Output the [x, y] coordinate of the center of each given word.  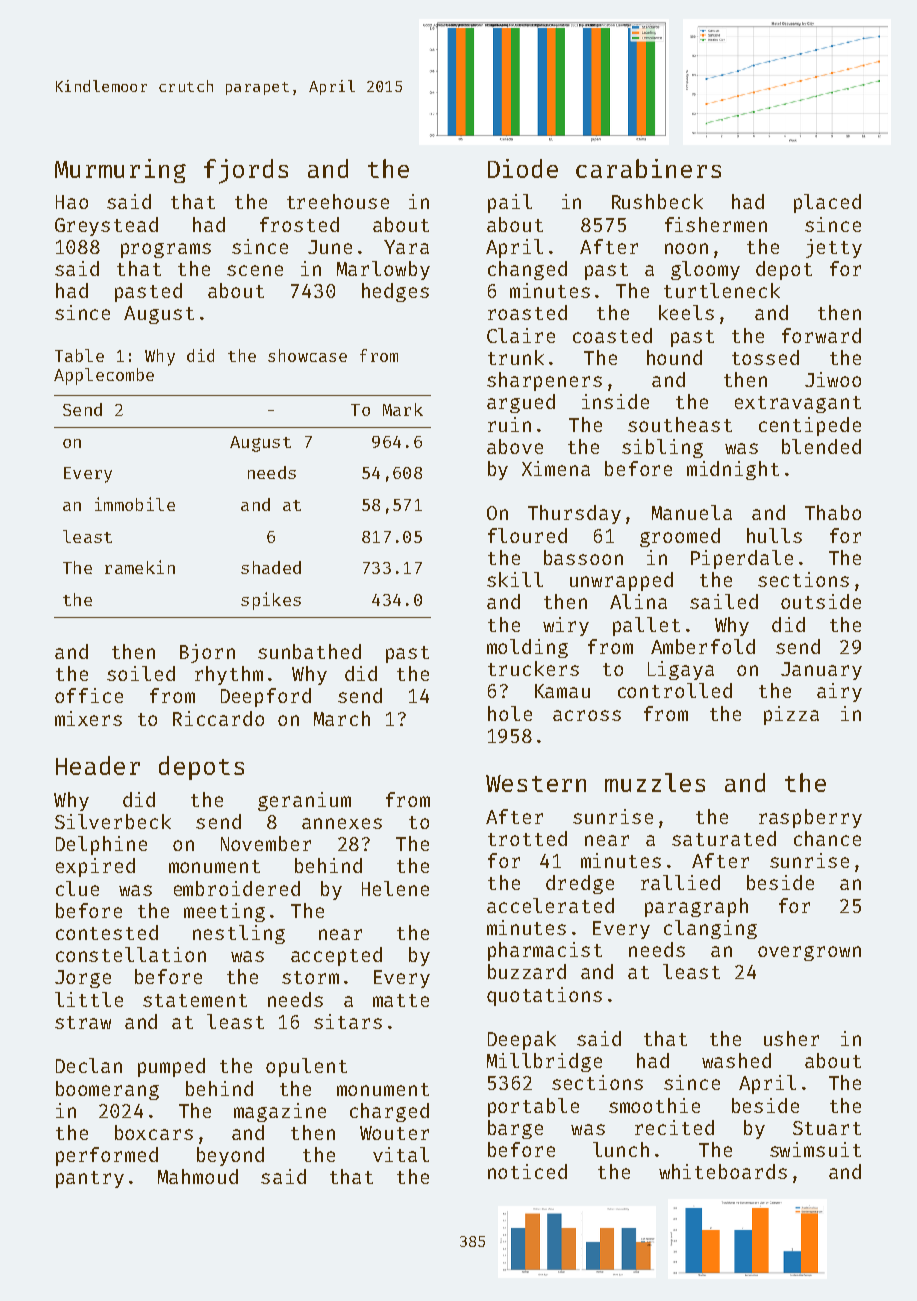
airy [839, 692]
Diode [523, 168]
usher [791, 1038]
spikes [271, 601]
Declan [89, 1065]
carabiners [648, 168]
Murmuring [120, 171]
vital [401, 1154]
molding [527, 648]
